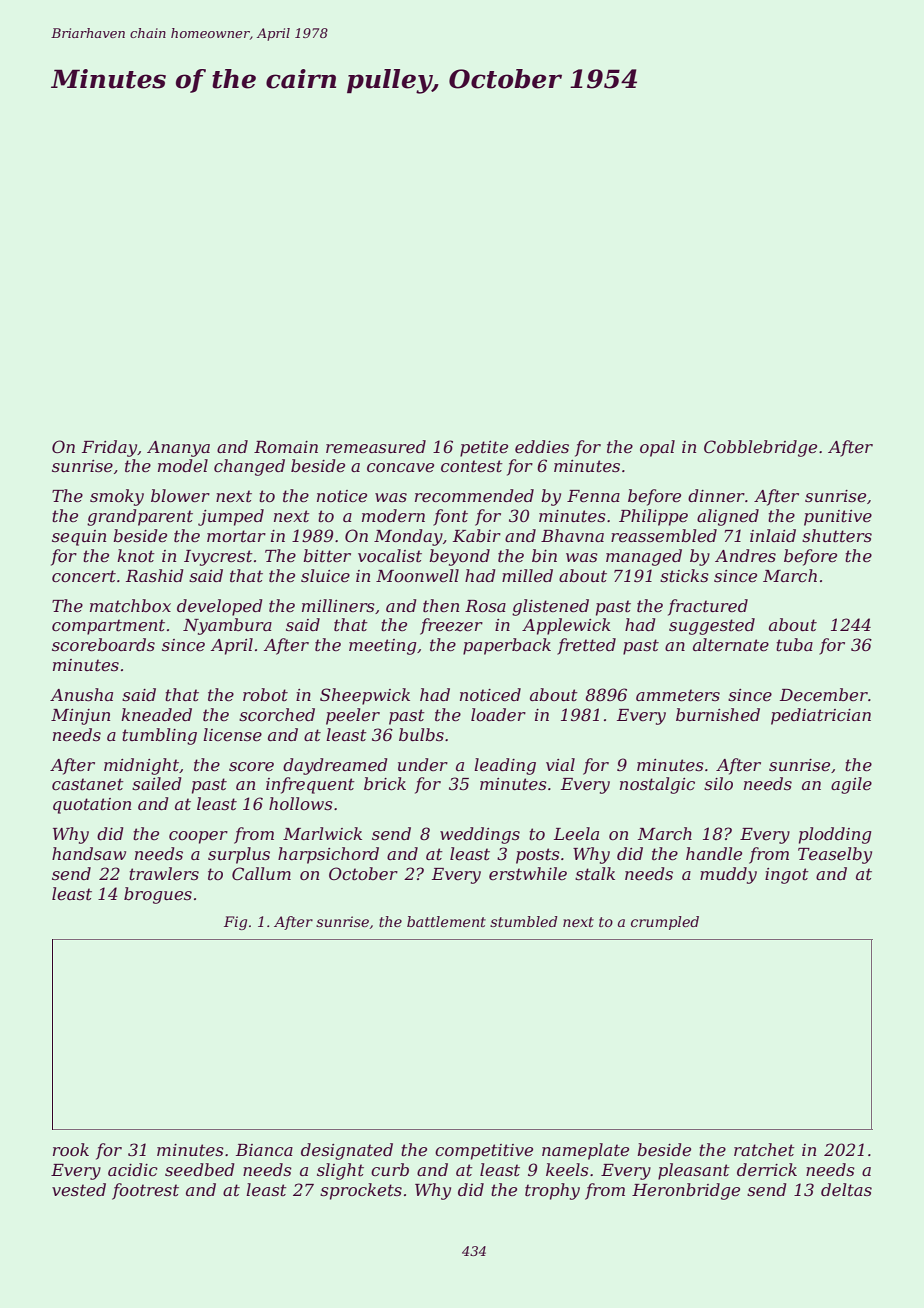 The height and width of the document is (1308, 924). Describe the element at coordinates (665, 923) in the document. I see `crumpled` at that location.
